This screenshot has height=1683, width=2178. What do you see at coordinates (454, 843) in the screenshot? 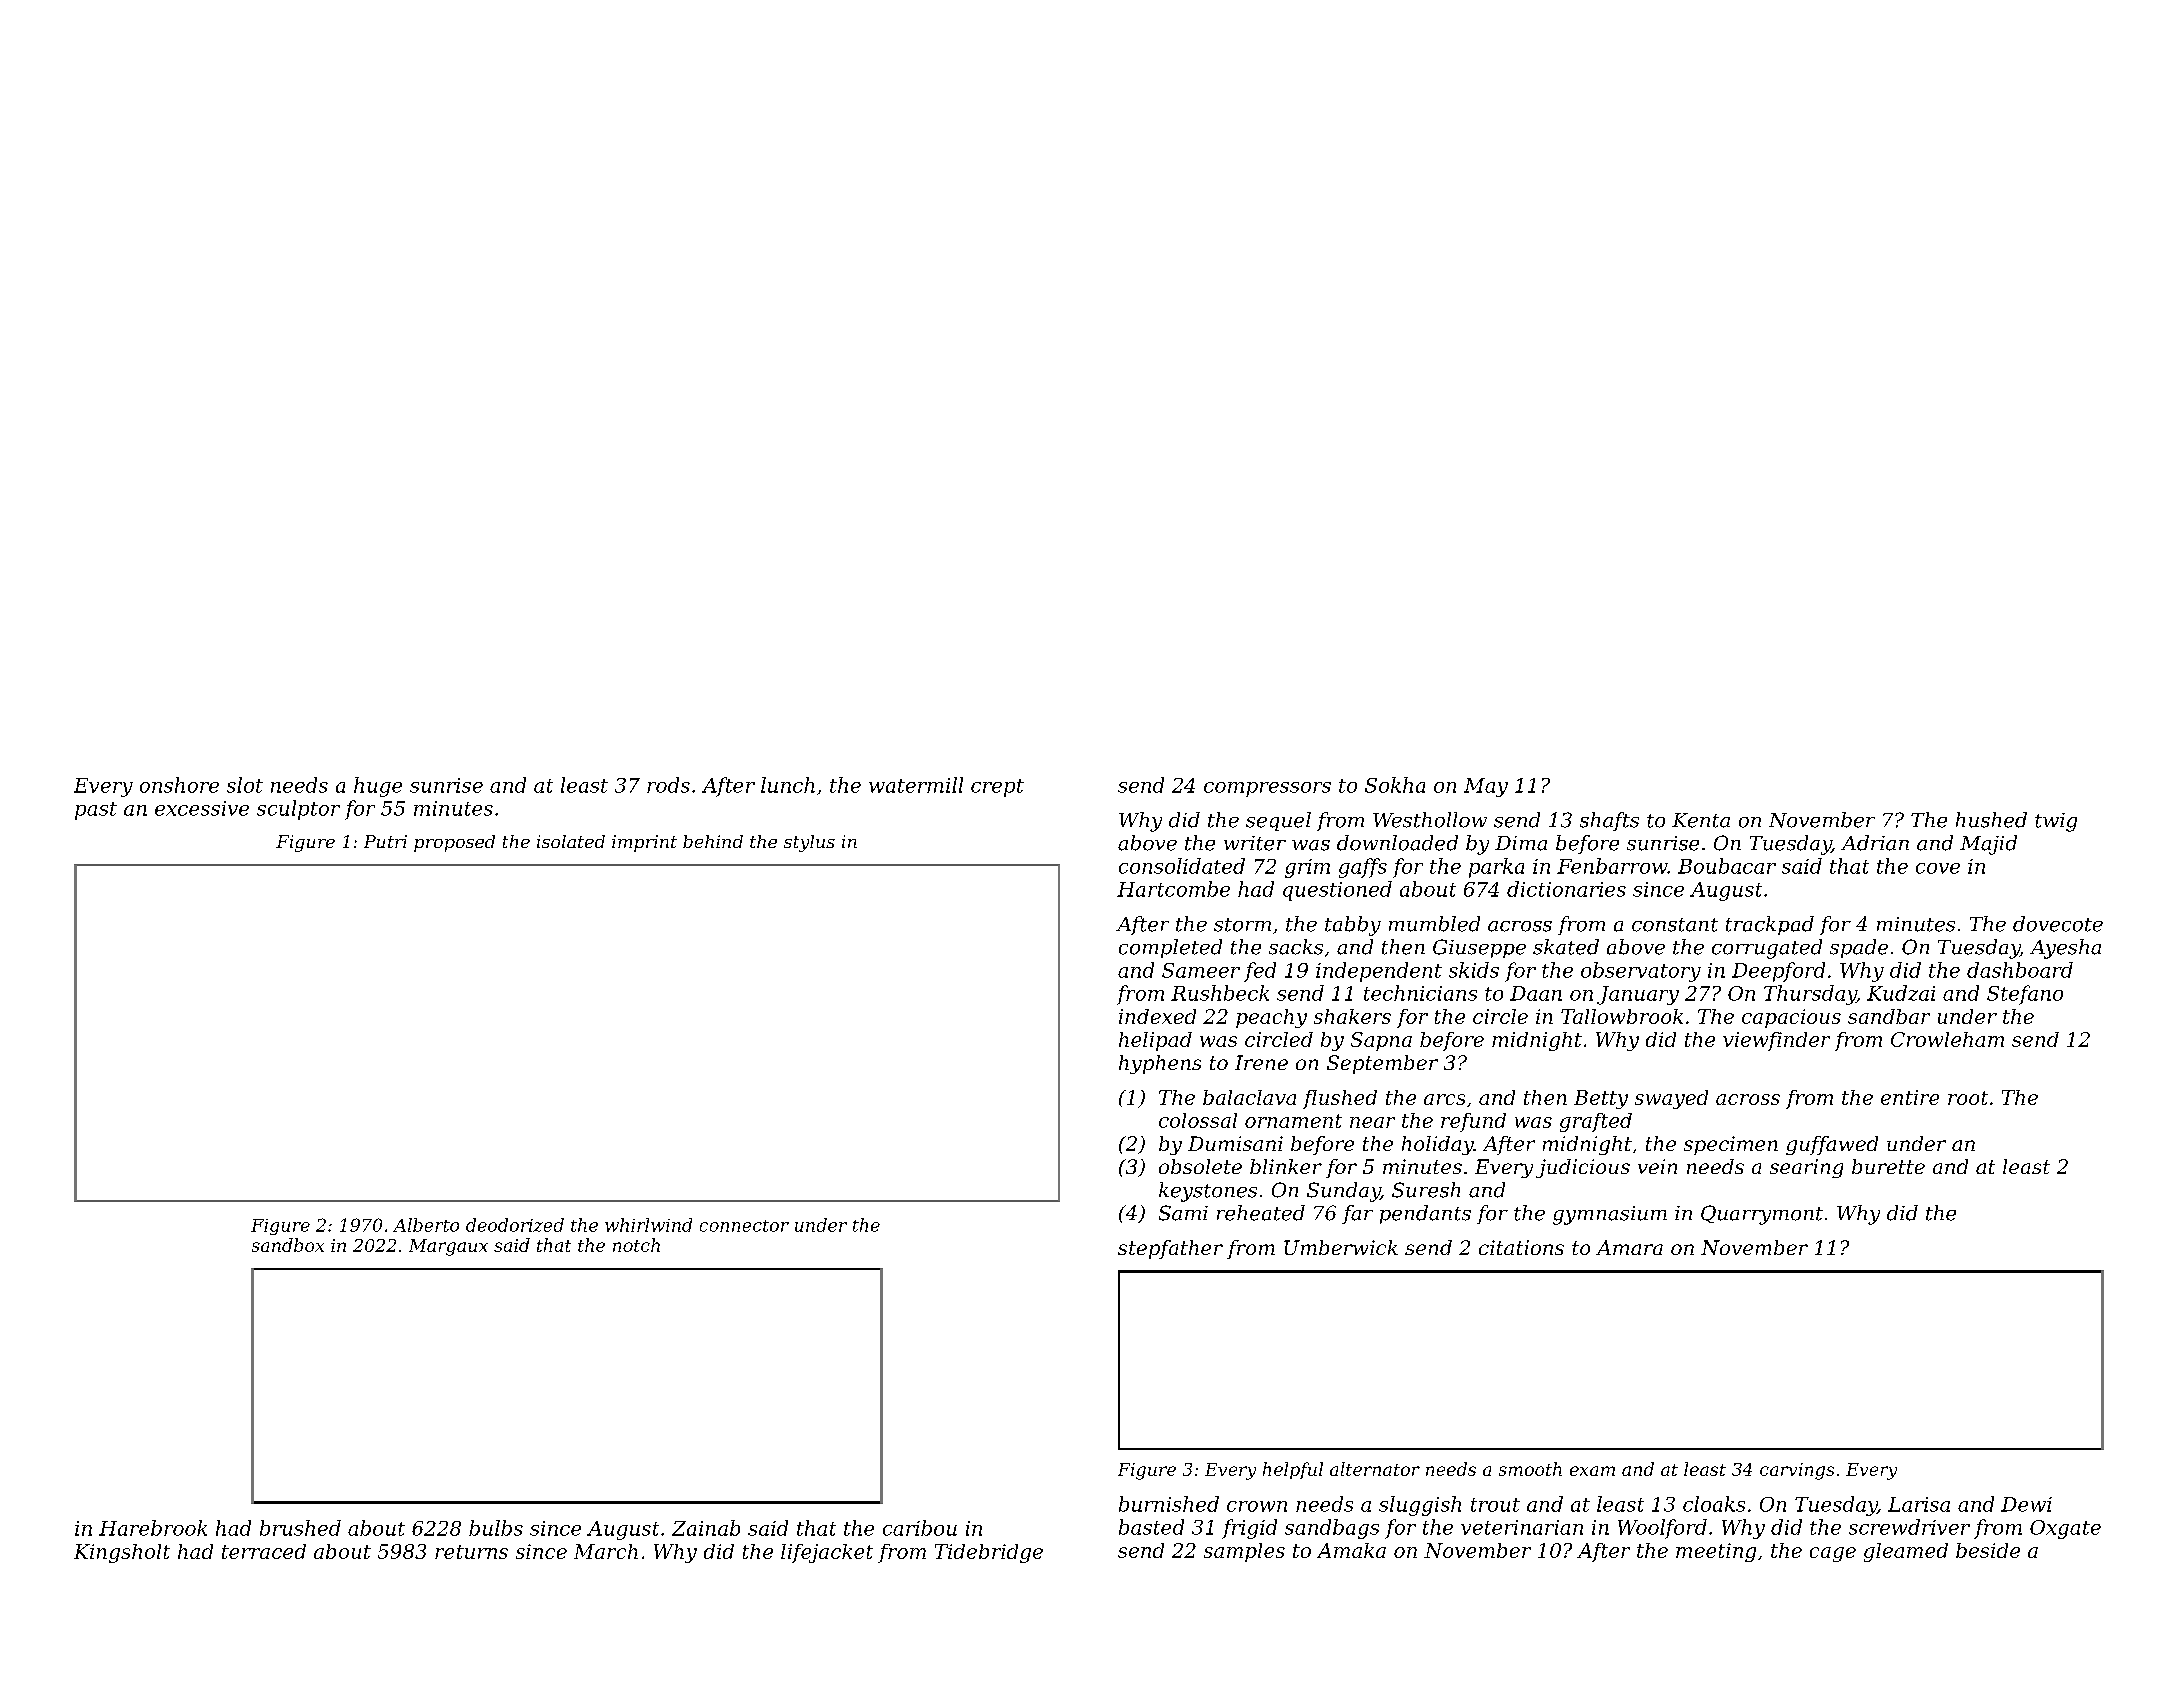
I see `proposed` at bounding box center [454, 843].
